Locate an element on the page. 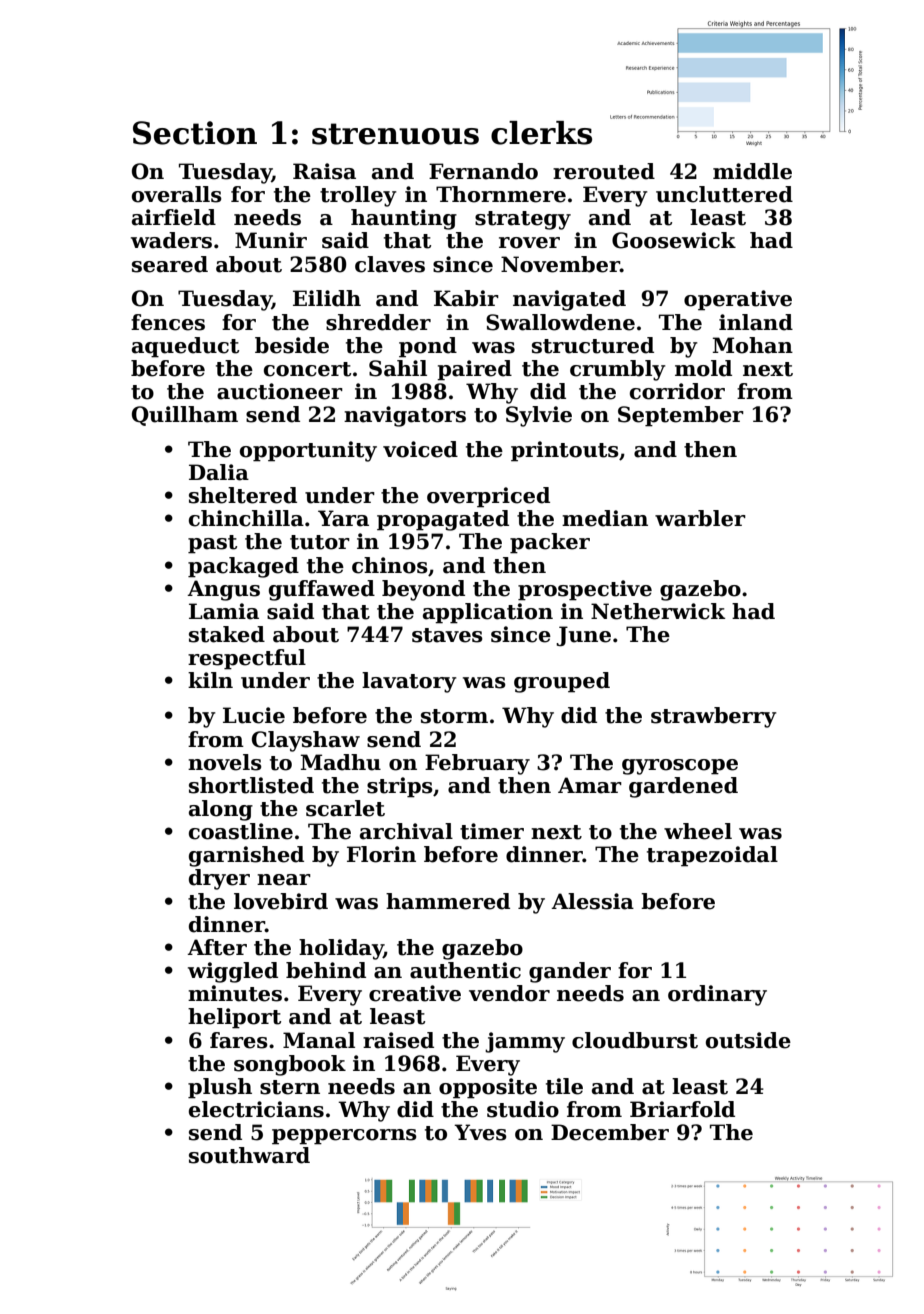  storm is located at coordinates (454, 716).
